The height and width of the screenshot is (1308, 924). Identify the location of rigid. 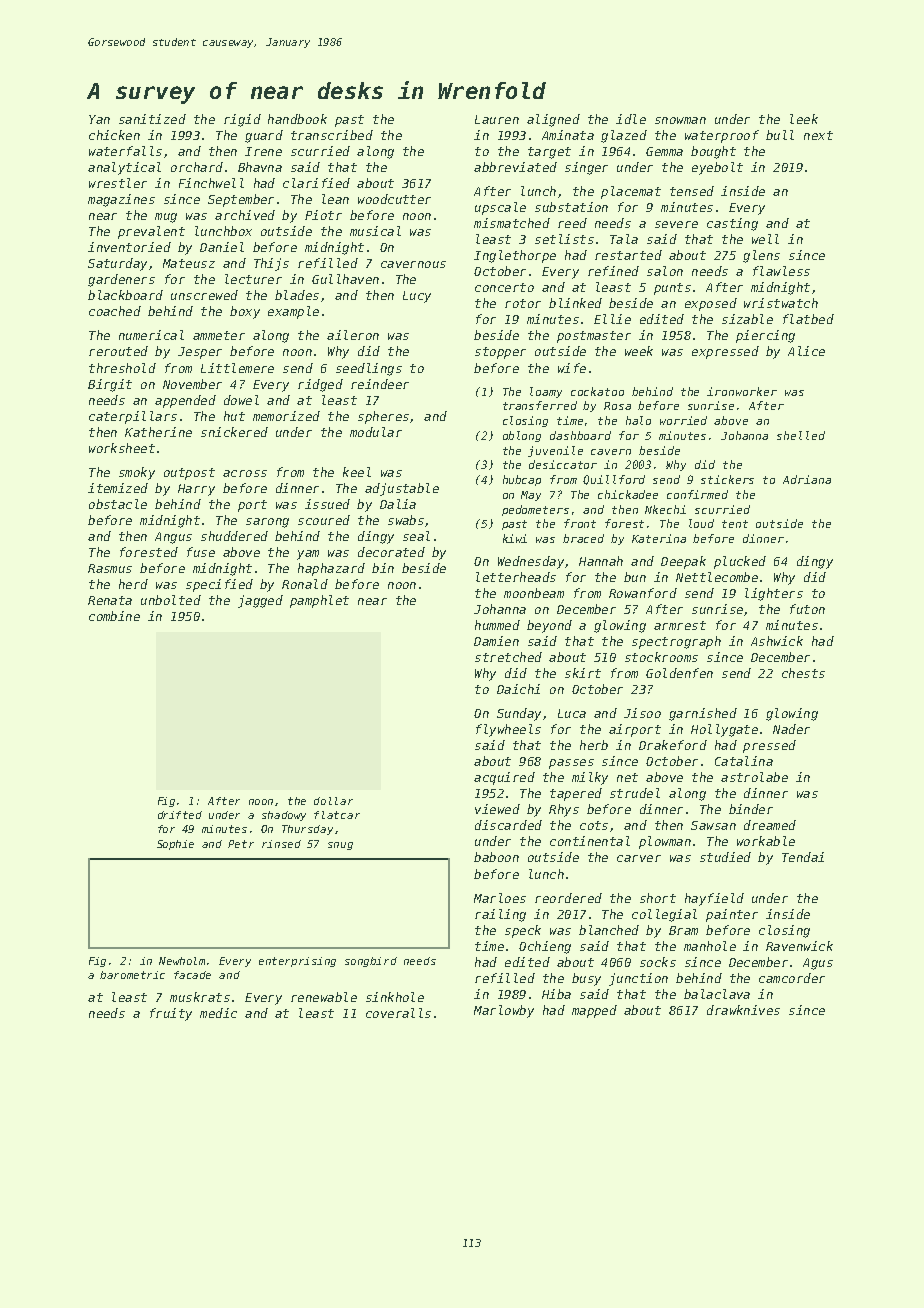
(242, 120).
